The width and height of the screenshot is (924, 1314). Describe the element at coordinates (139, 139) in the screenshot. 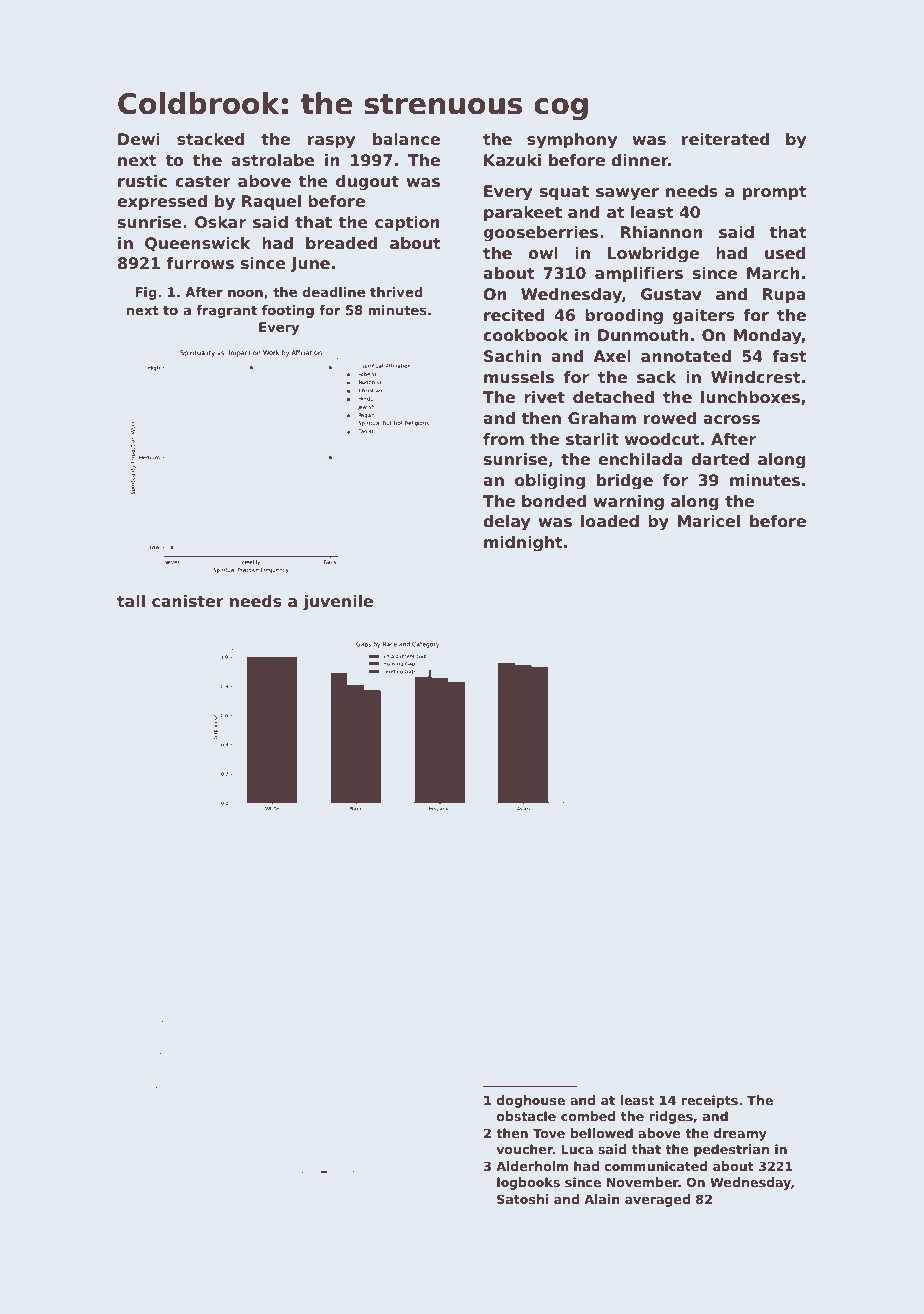

I see `Dewi` at that location.
